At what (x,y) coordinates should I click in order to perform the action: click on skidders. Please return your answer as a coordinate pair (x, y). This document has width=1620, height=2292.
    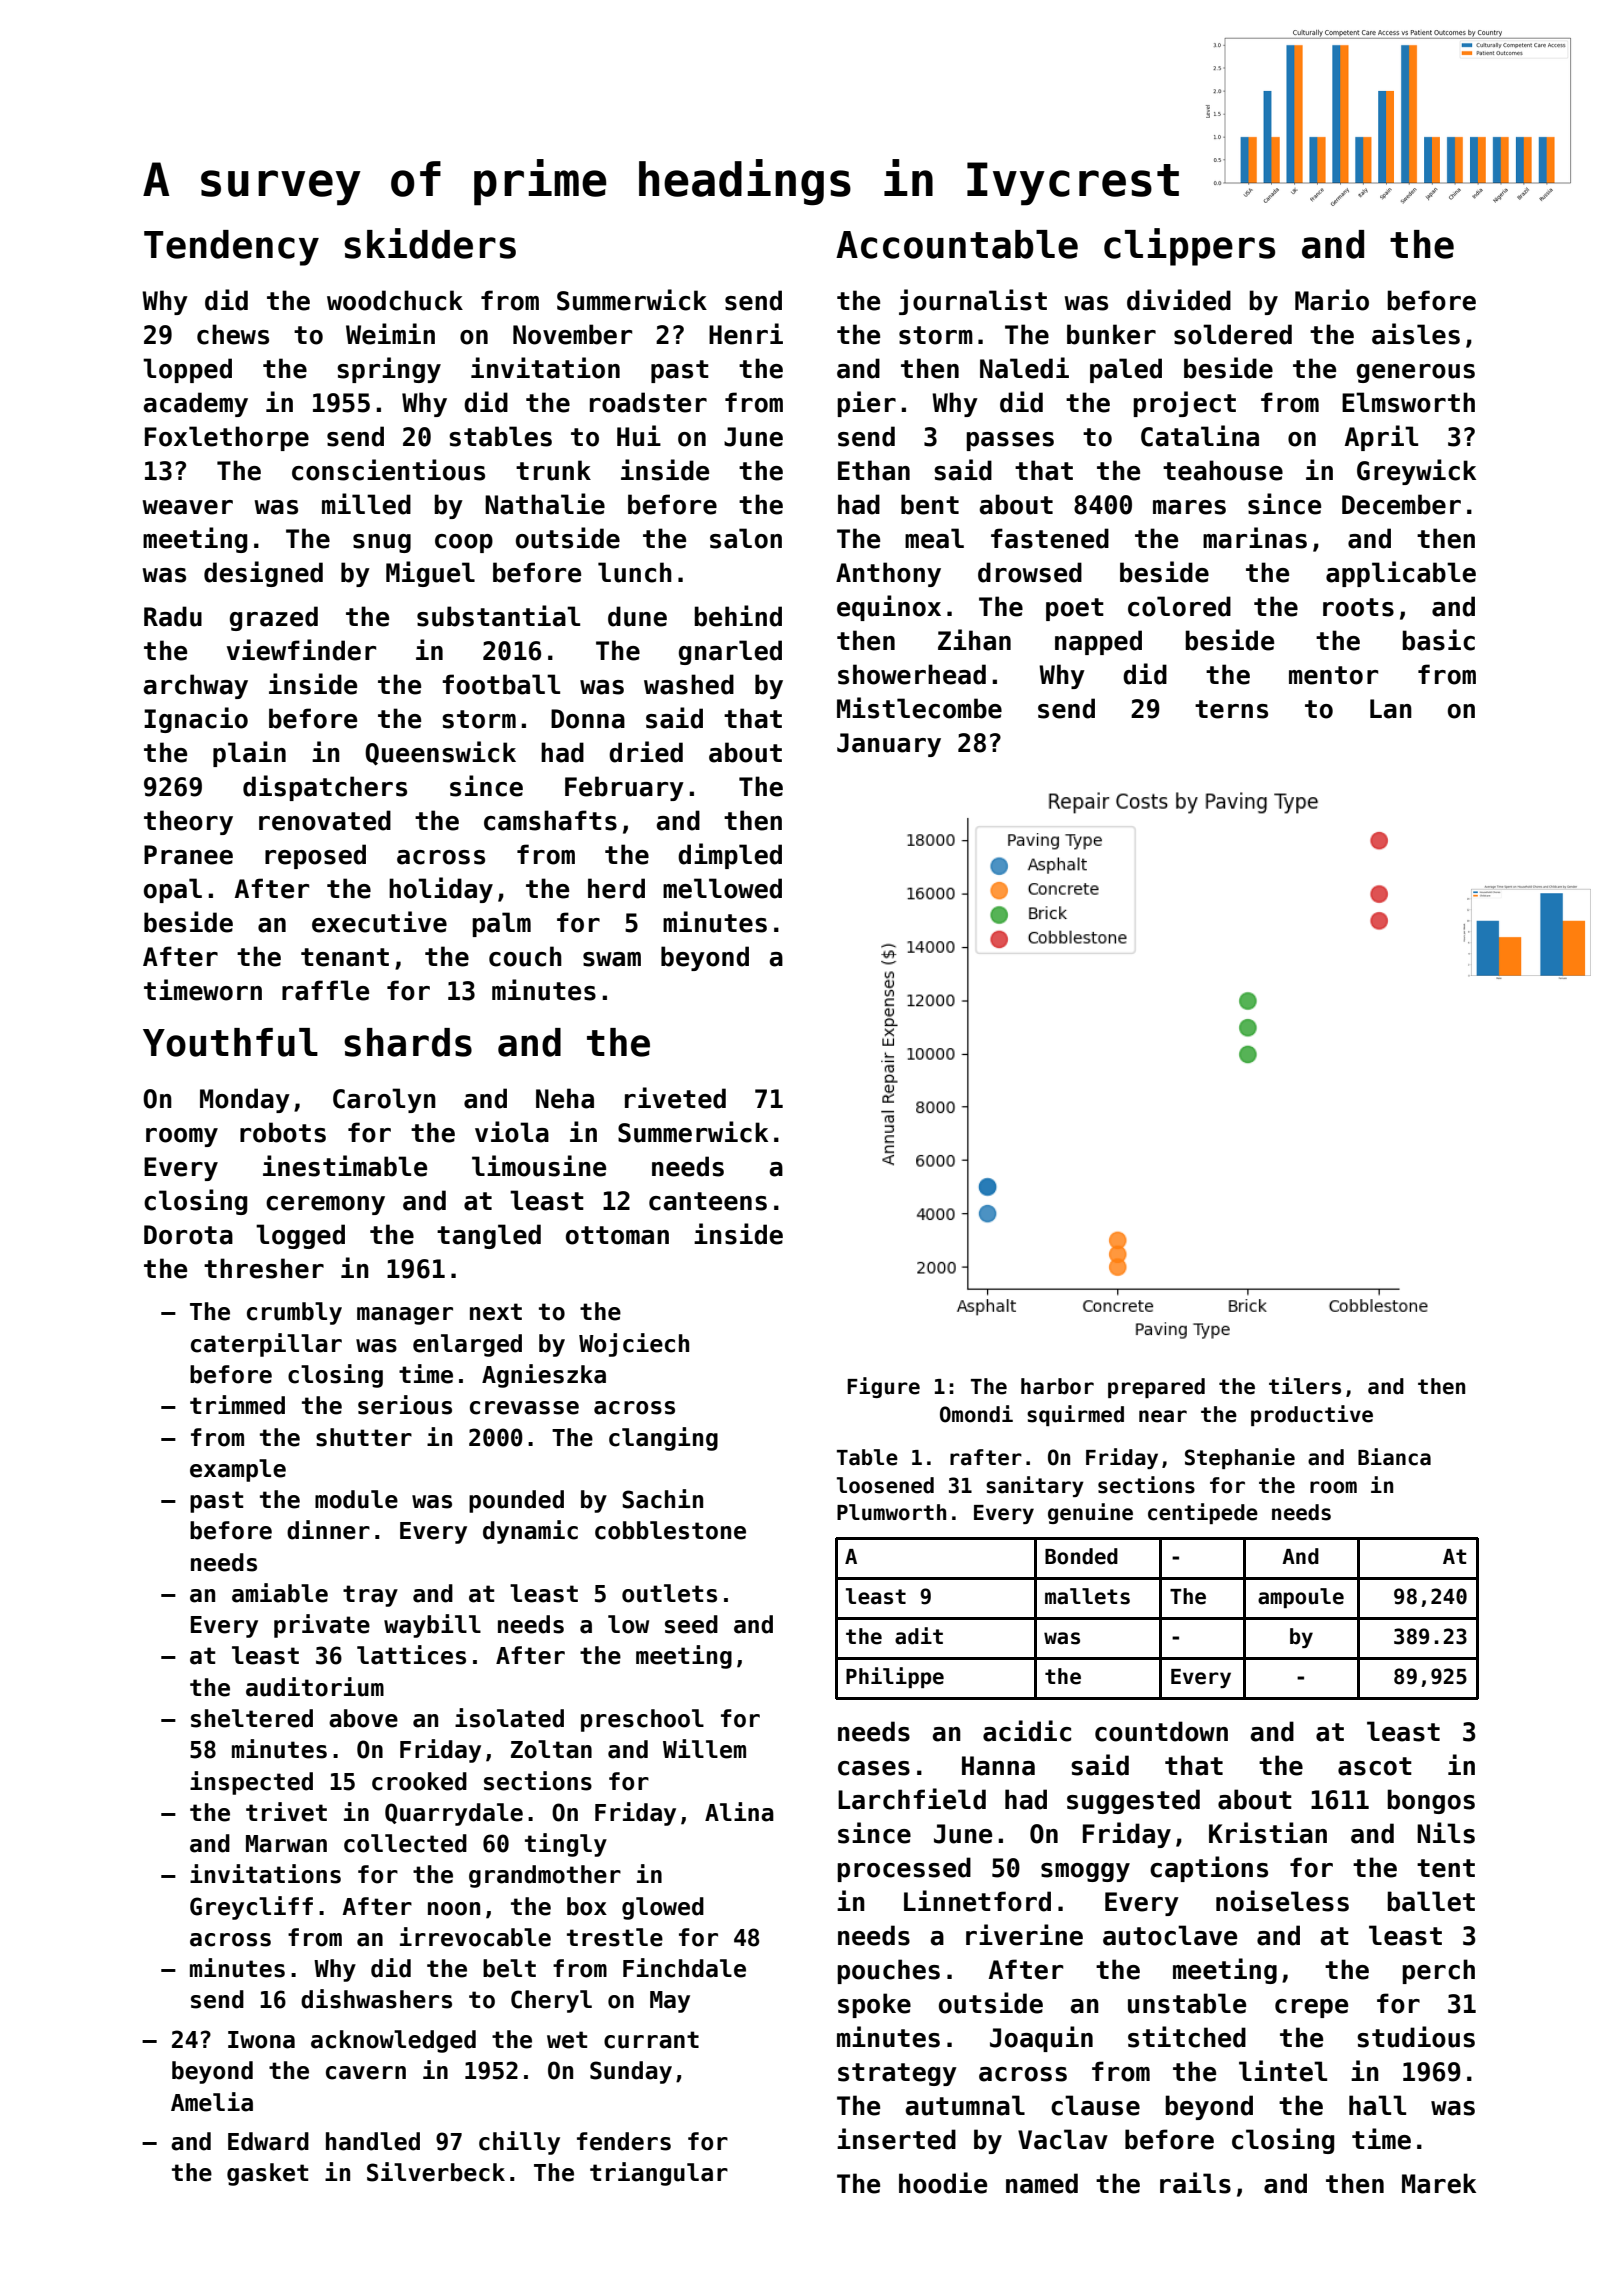
    Looking at the image, I should click on (430, 243).
